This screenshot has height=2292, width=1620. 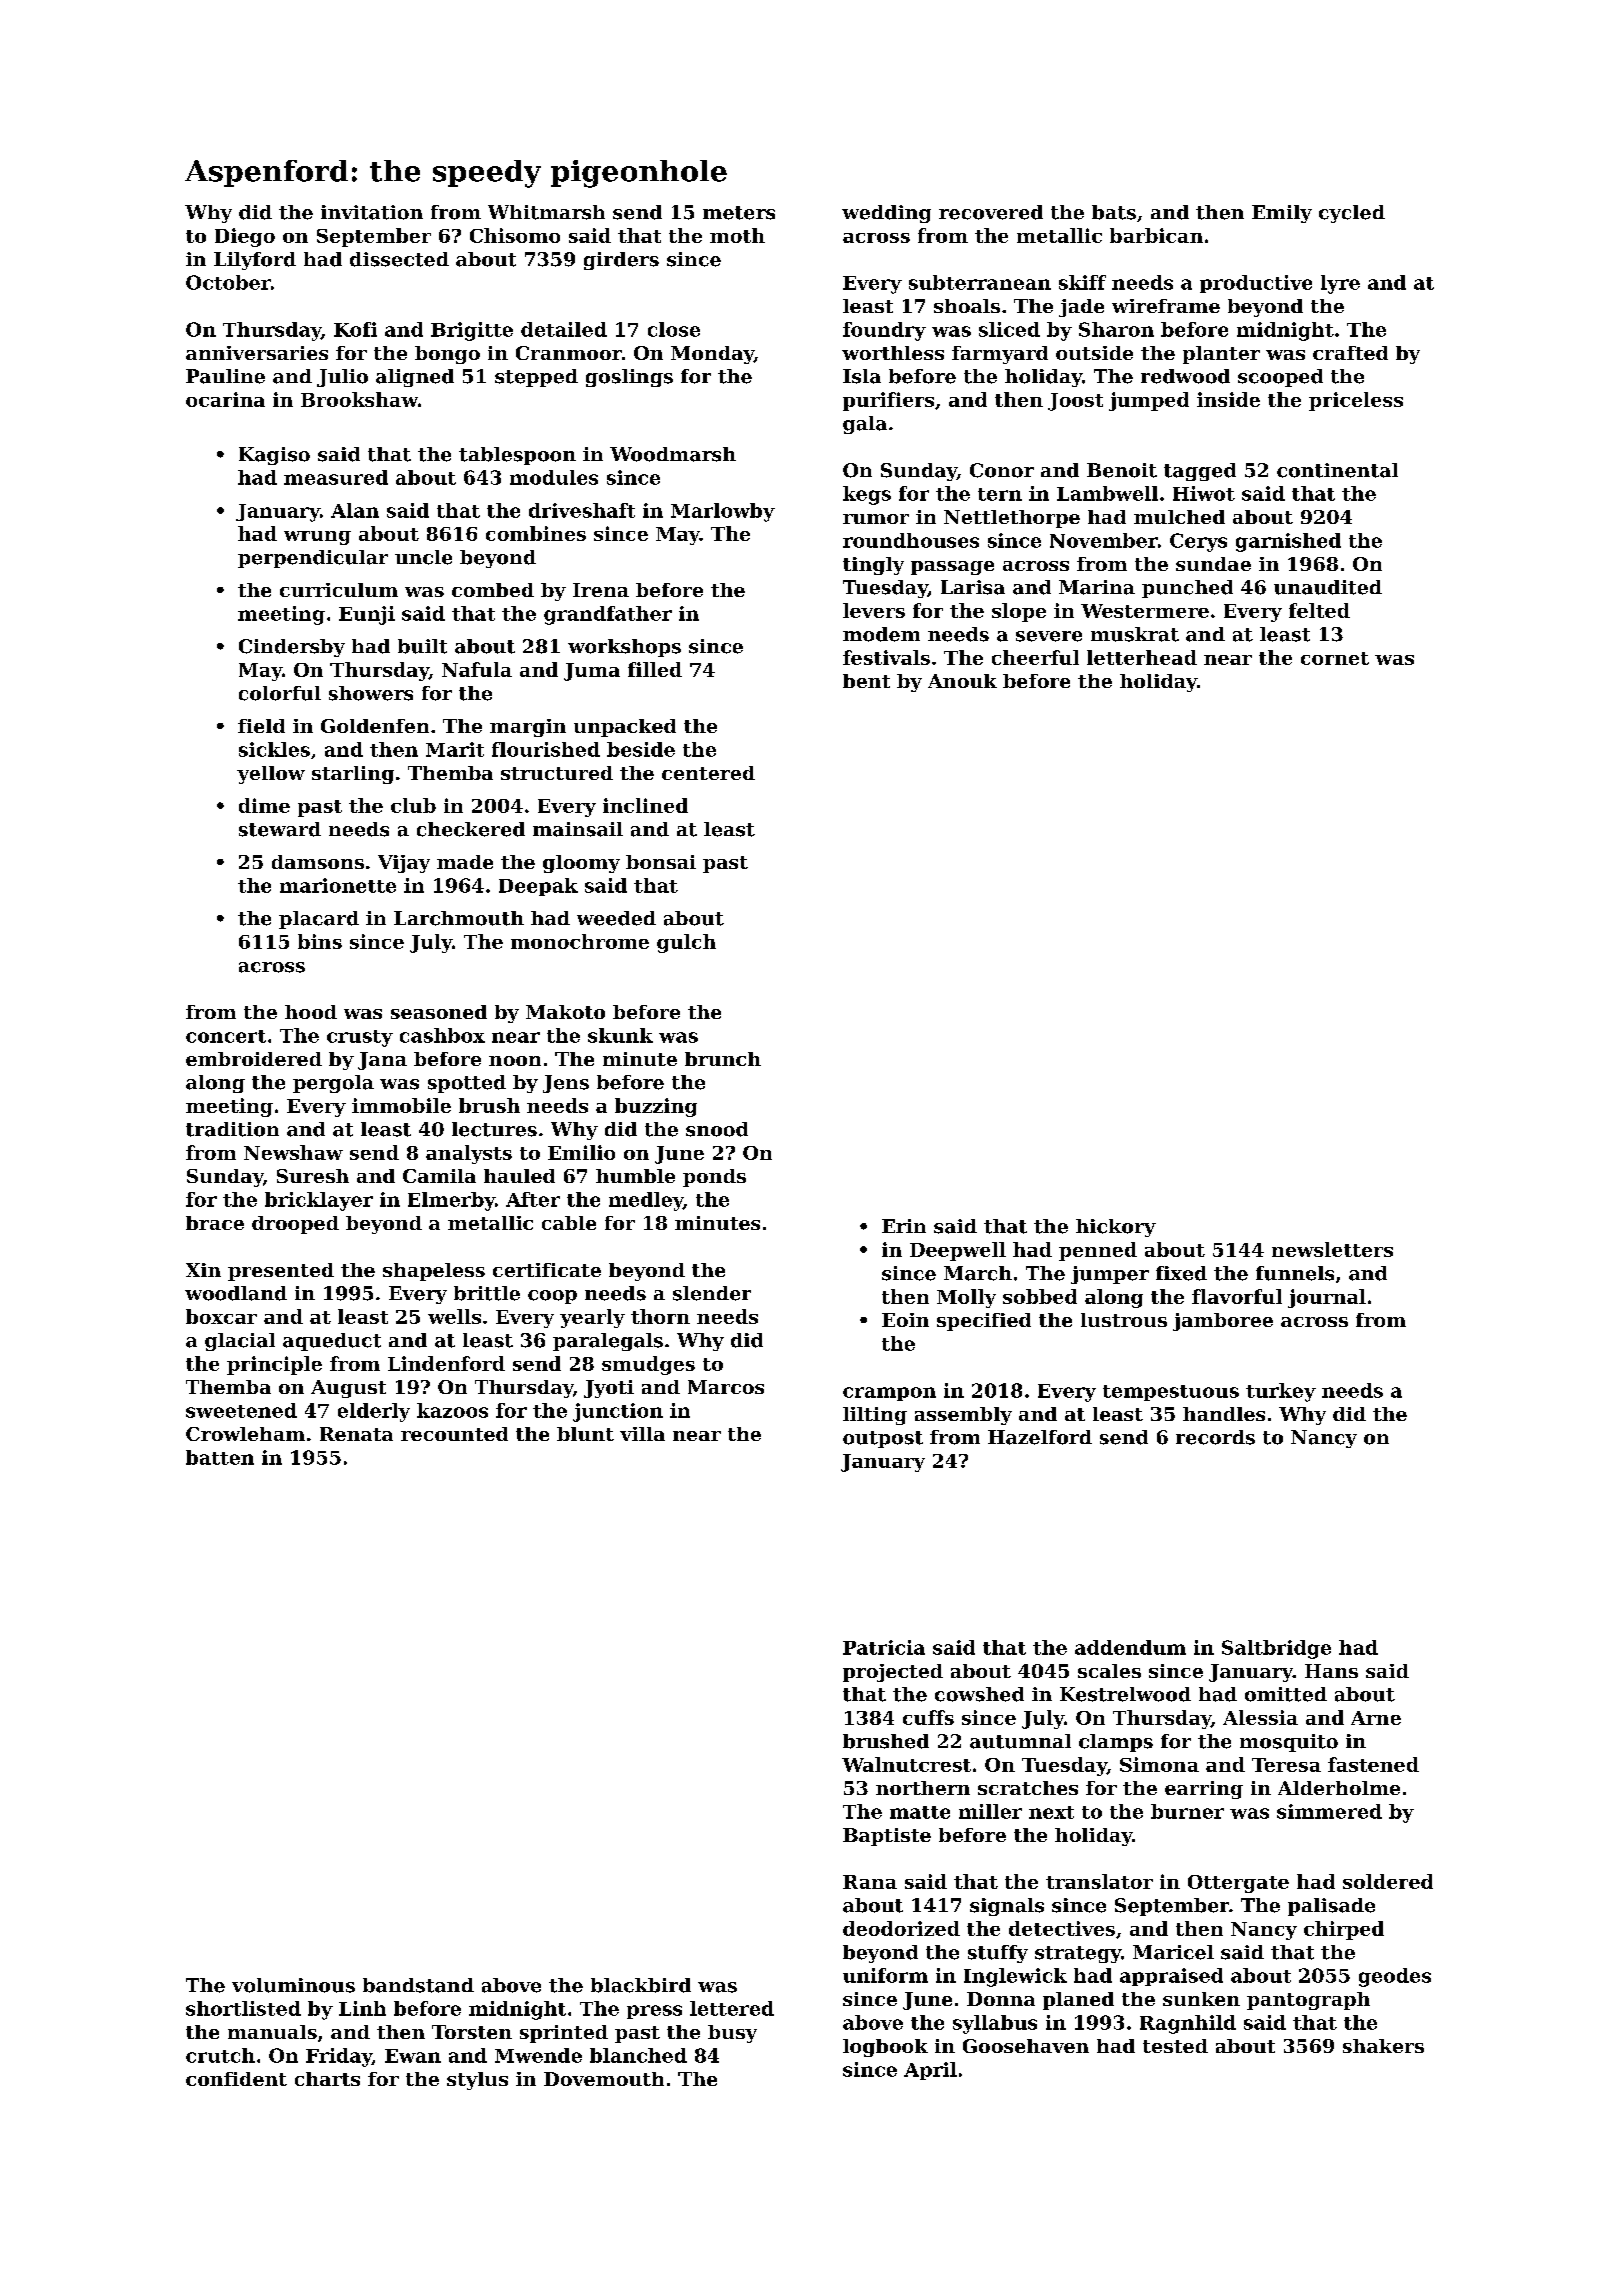 I want to click on bandstand, so click(x=418, y=1985).
